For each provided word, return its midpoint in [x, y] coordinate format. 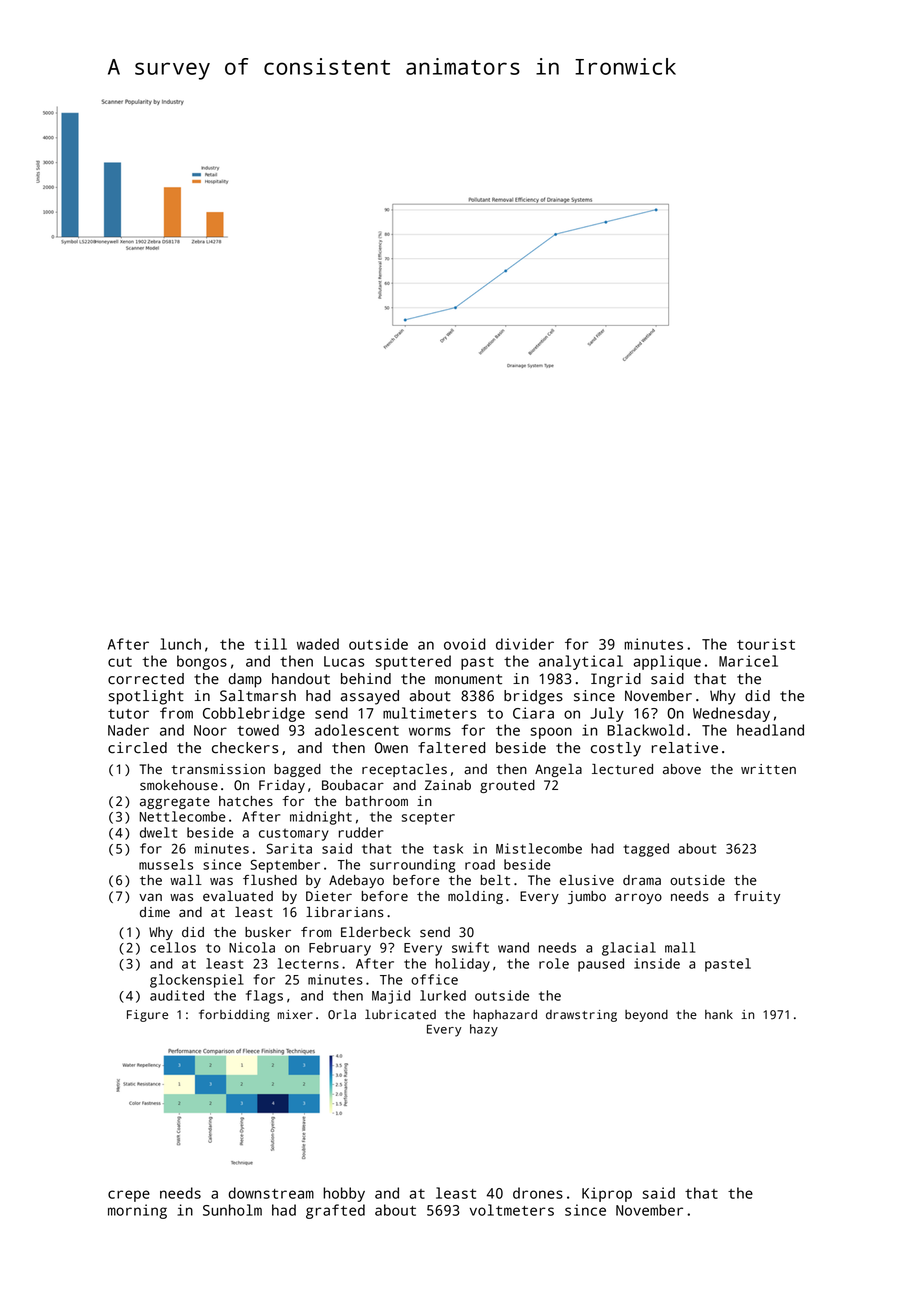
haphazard [505, 1016]
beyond [646, 1016]
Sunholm [232, 1210]
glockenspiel [197, 981]
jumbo [587, 897]
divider [525, 644]
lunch [180, 644]
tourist [766, 644]
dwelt [158, 832]
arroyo [638, 898]
